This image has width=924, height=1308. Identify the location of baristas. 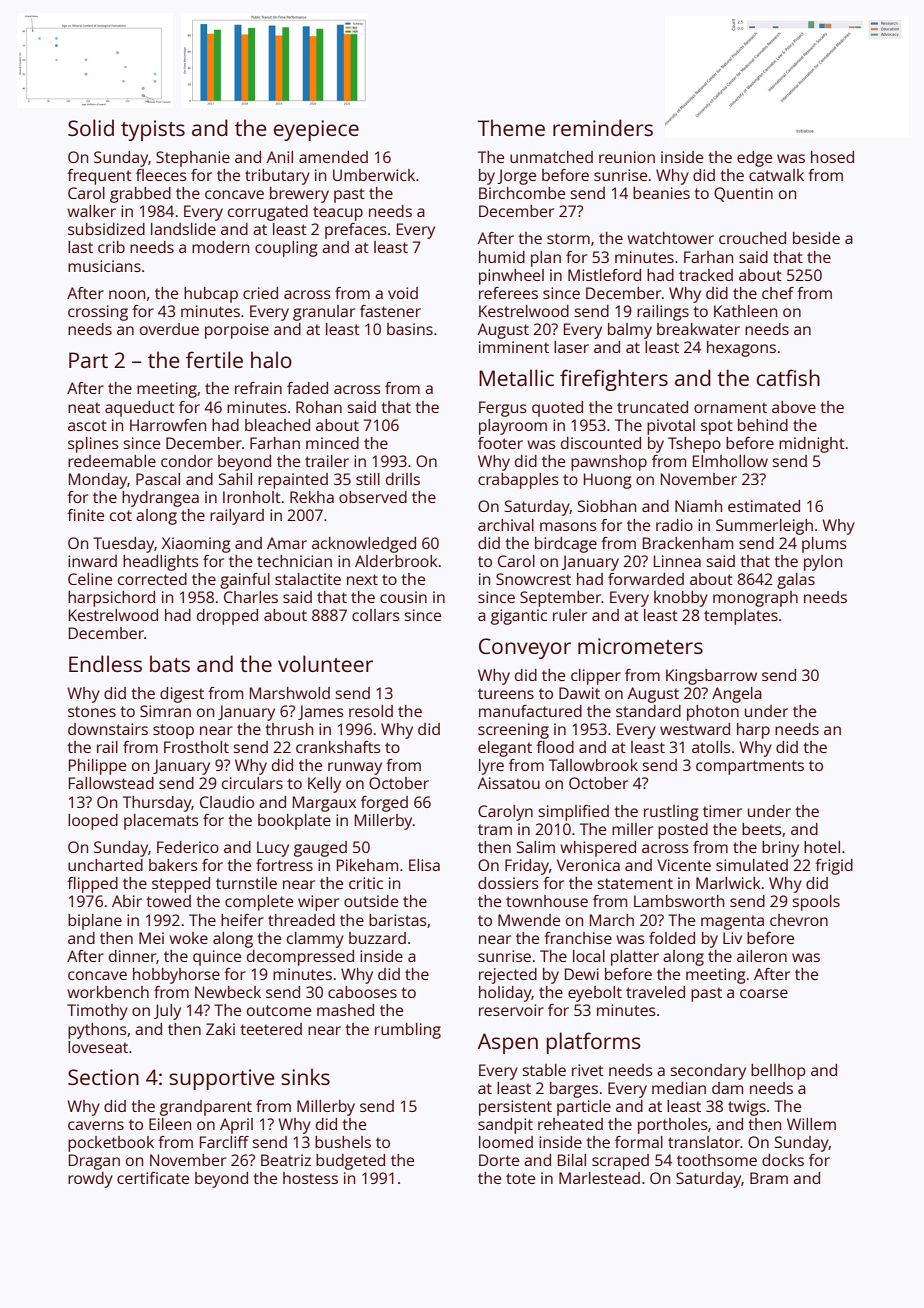
(398, 920).
